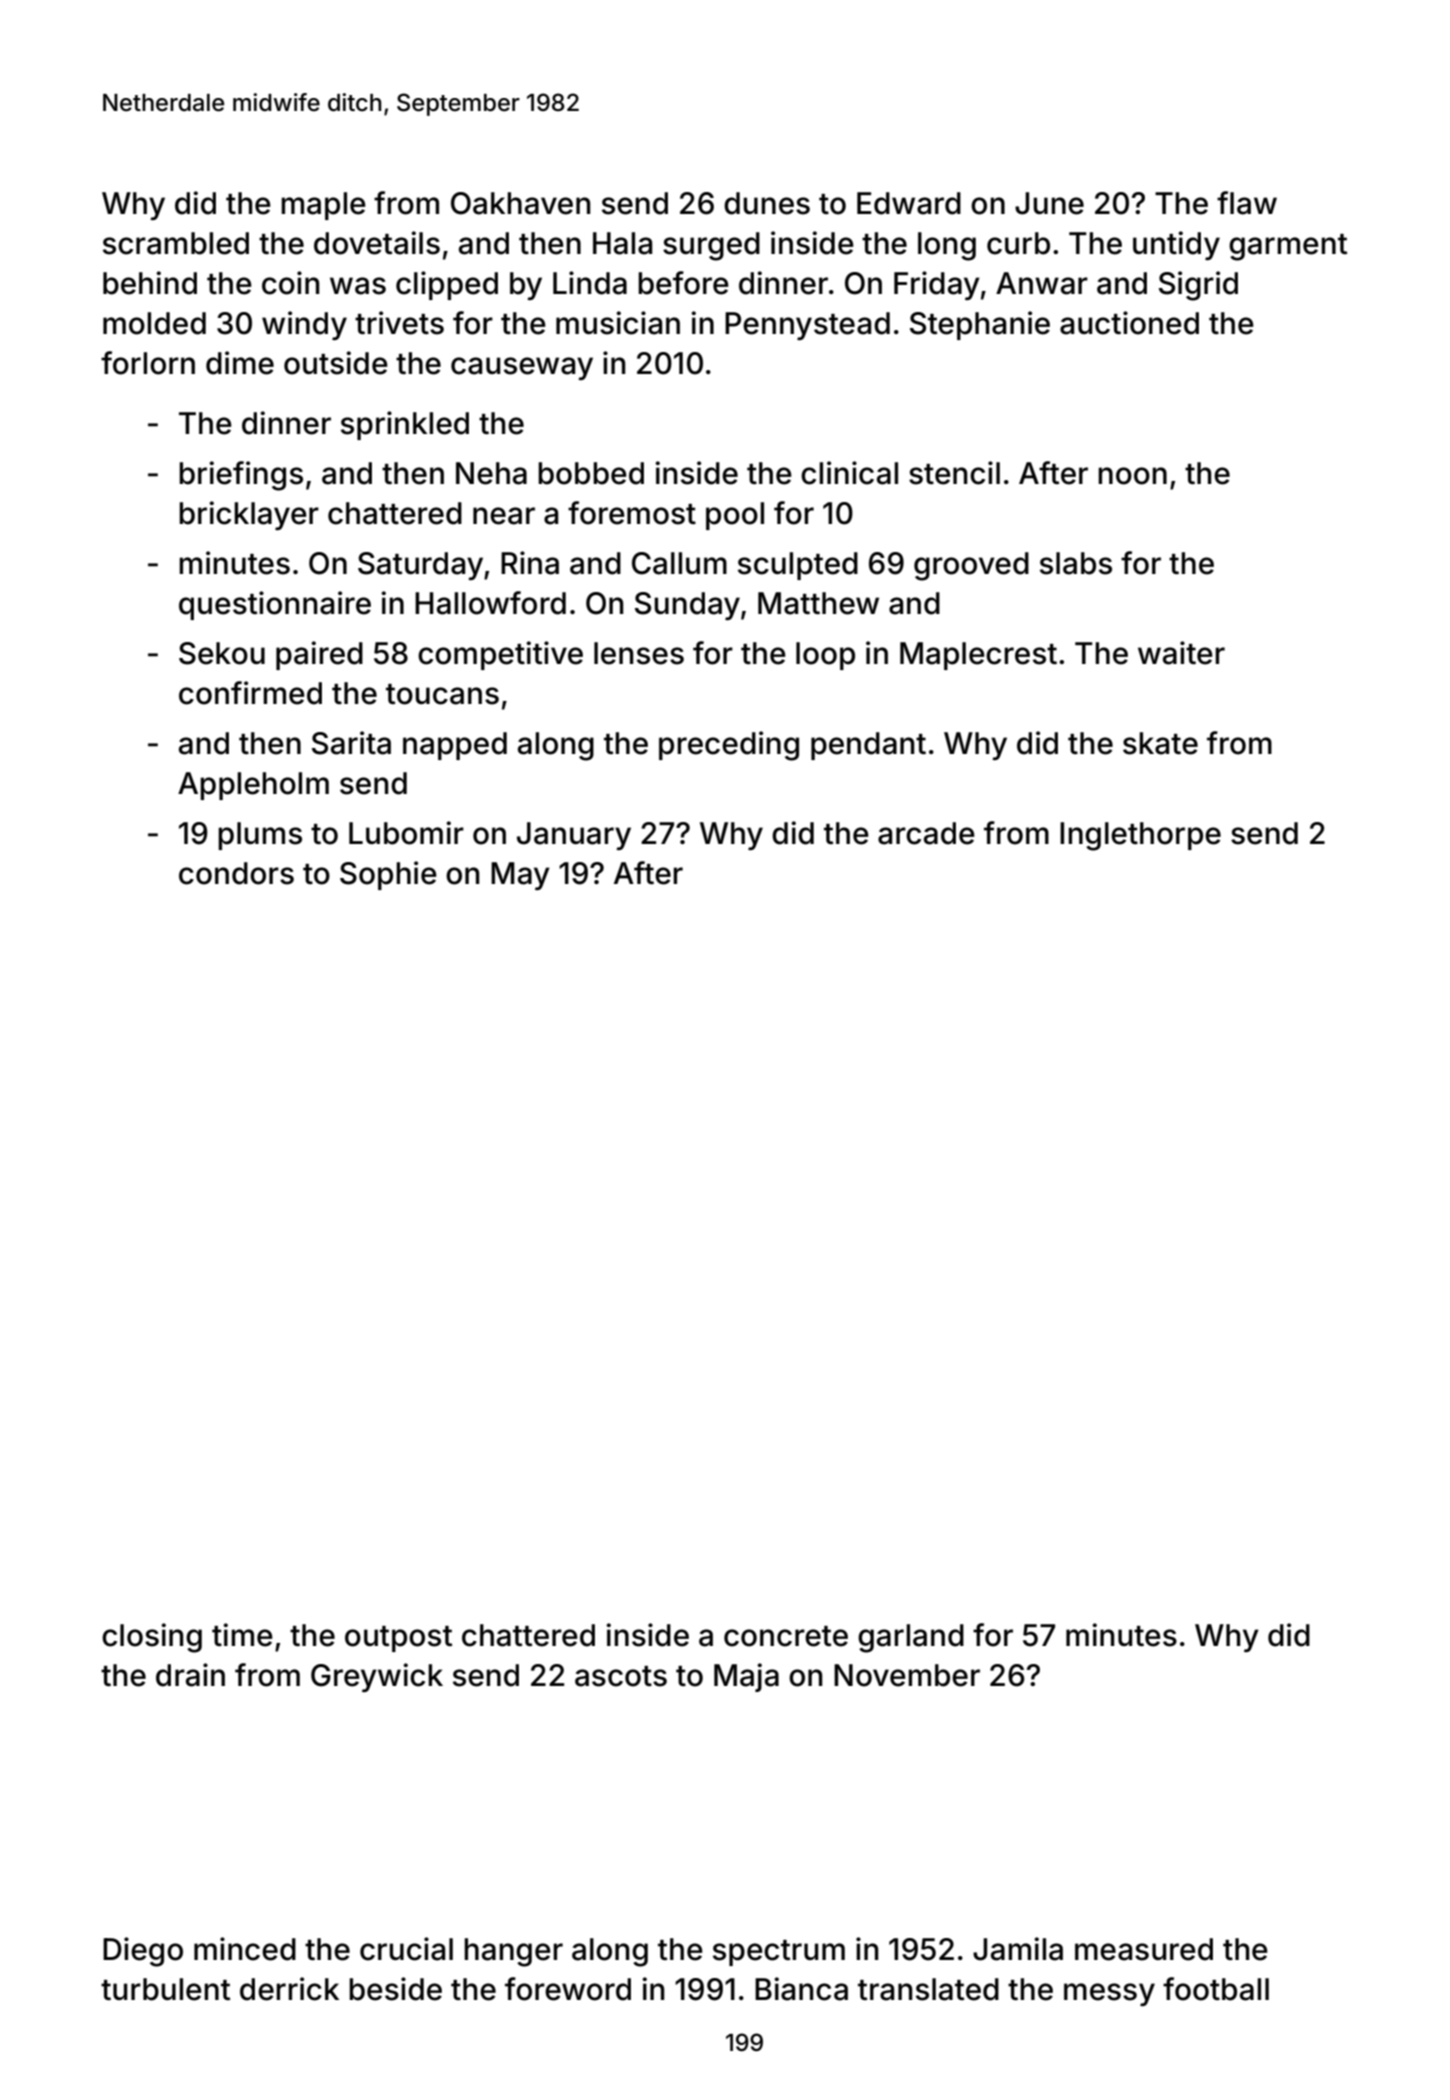 Image resolution: width=1450 pixels, height=2100 pixels. I want to click on June, so click(1049, 203).
